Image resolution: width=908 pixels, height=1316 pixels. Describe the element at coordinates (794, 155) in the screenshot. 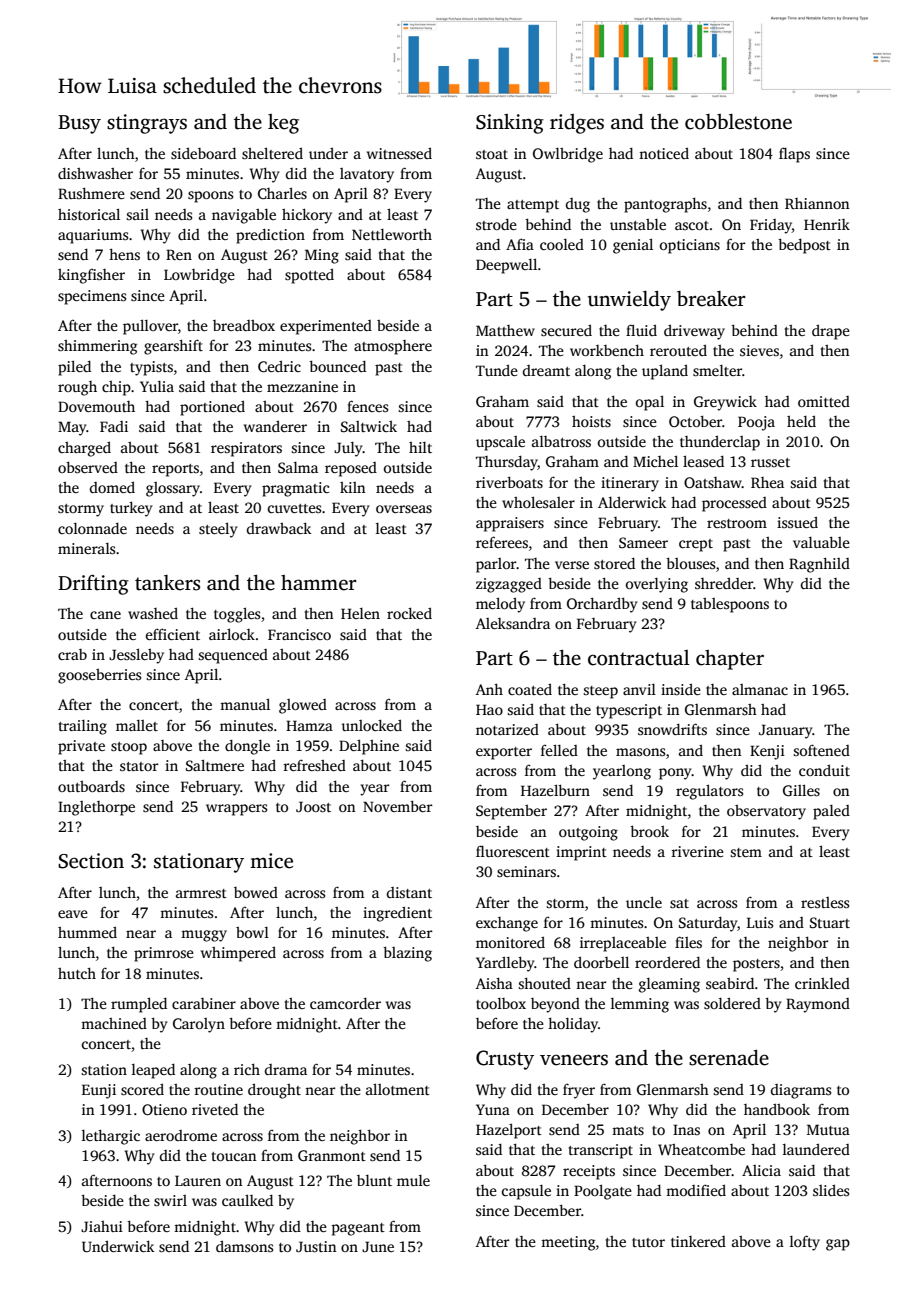

I see `flaps` at that location.
